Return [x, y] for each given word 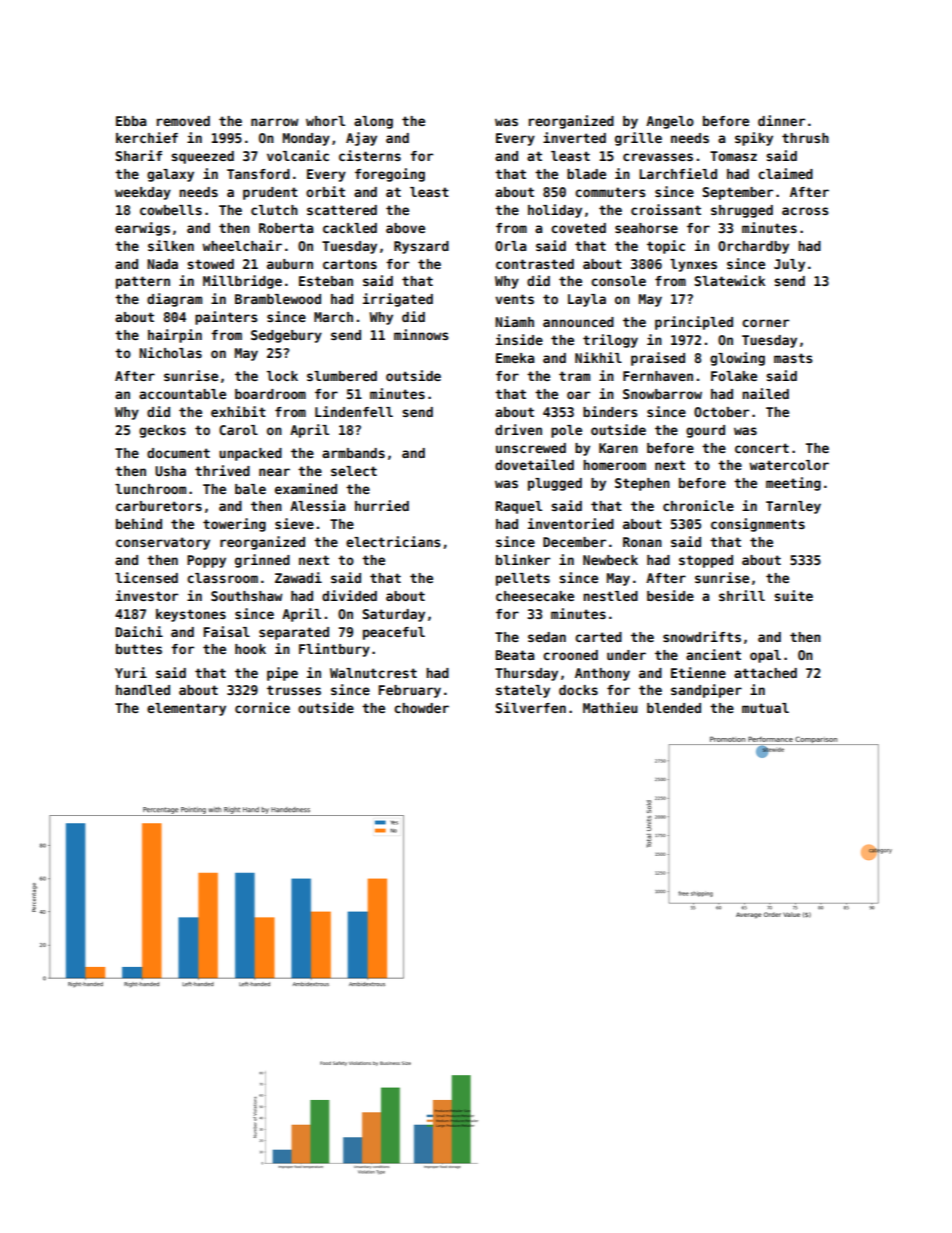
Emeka [515, 358]
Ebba [131, 121]
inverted [574, 137]
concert [762, 448]
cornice [262, 707]
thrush [805, 138]
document [178, 453]
